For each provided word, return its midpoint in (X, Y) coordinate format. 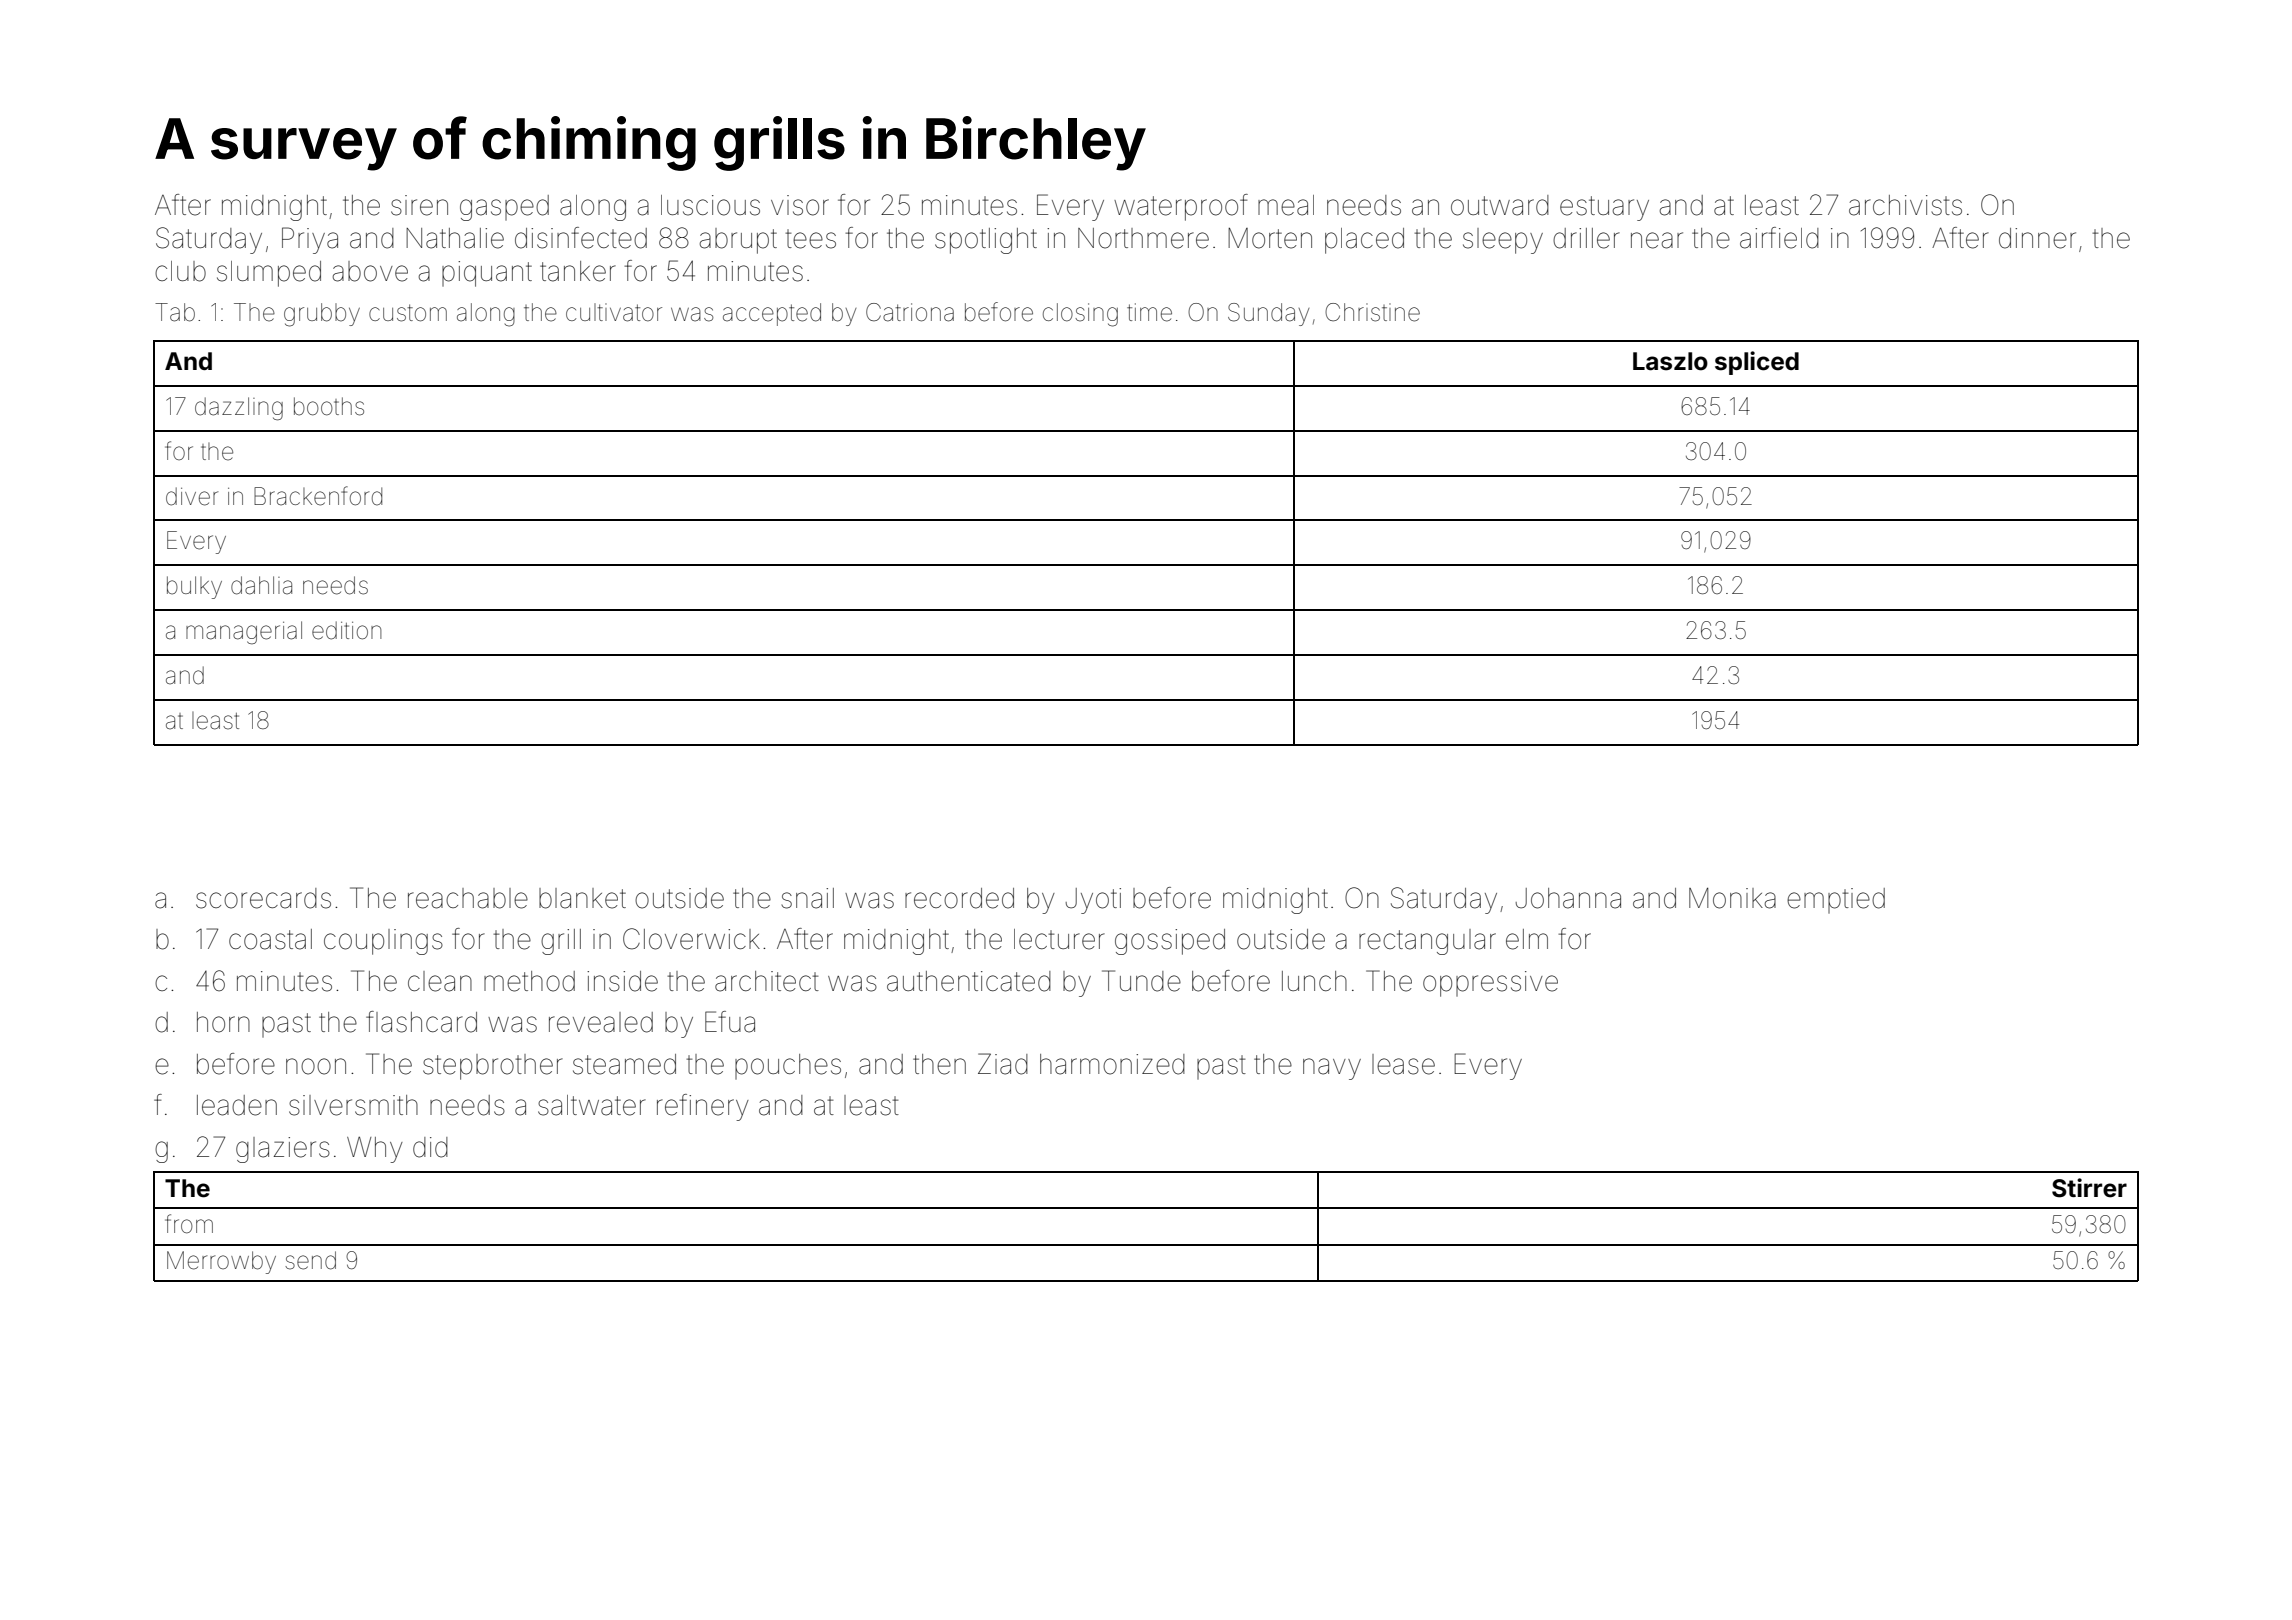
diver (192, 496)
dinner (2037, 238)
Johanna (1568, 898)
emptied (1836, 900)
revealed (601, 1022)
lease (1403, 1064)
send (310, 1260)
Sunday (1268, 314)
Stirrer (2089, 1188)
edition (346, 630)
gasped (504, 208)
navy (1332, 1069)
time (1149, 312)
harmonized (1112, 1064)
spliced (1757, 363)
